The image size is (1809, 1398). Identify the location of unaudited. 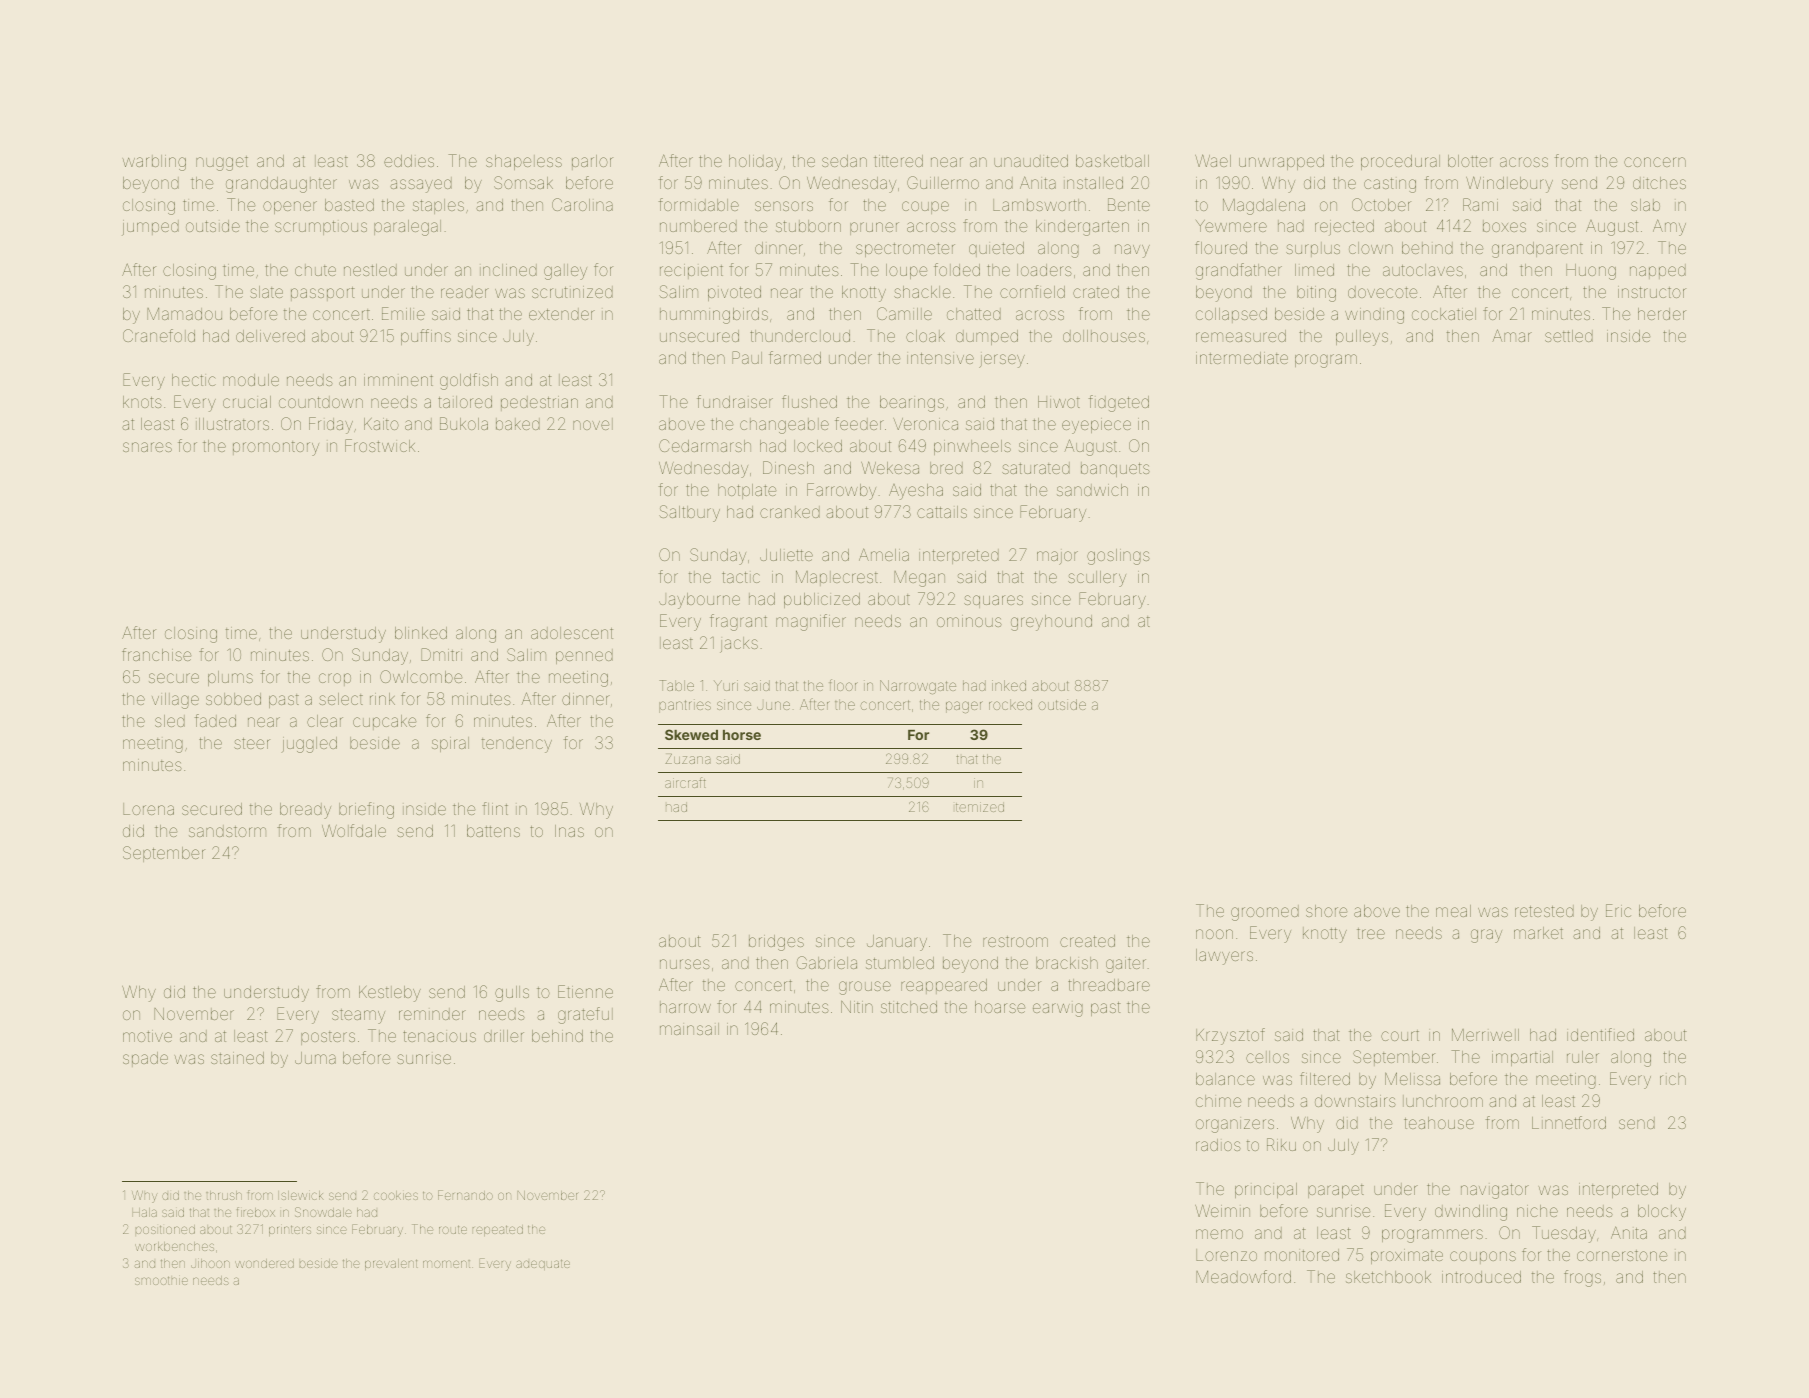
(1031, 161).
